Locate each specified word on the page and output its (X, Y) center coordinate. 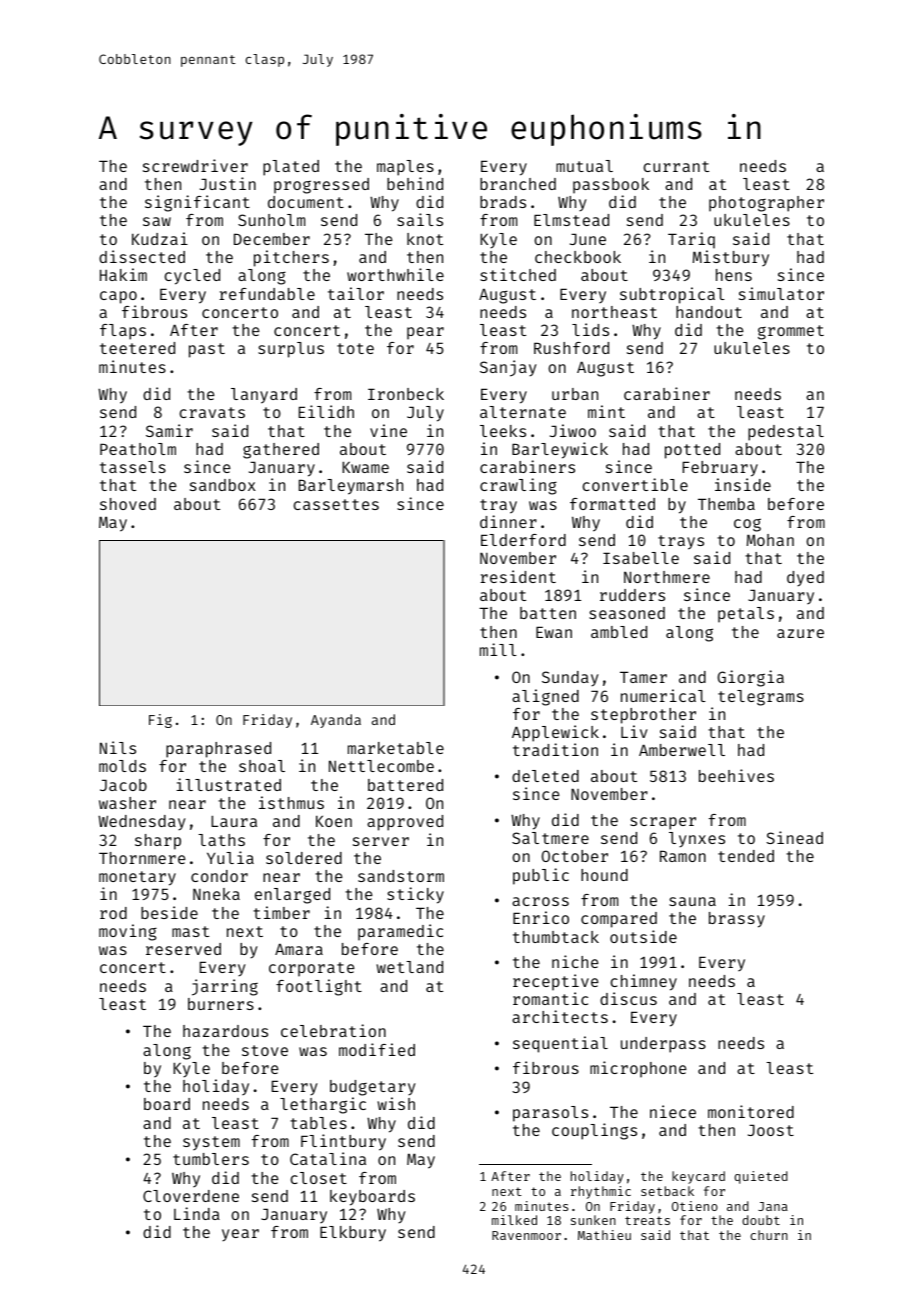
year (240, 1235)
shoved (128, 504)
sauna (692, 901)
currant (676, 166)
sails (420, 219)
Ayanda (336, 721)
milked (514, 1220)
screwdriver (195, 165)
